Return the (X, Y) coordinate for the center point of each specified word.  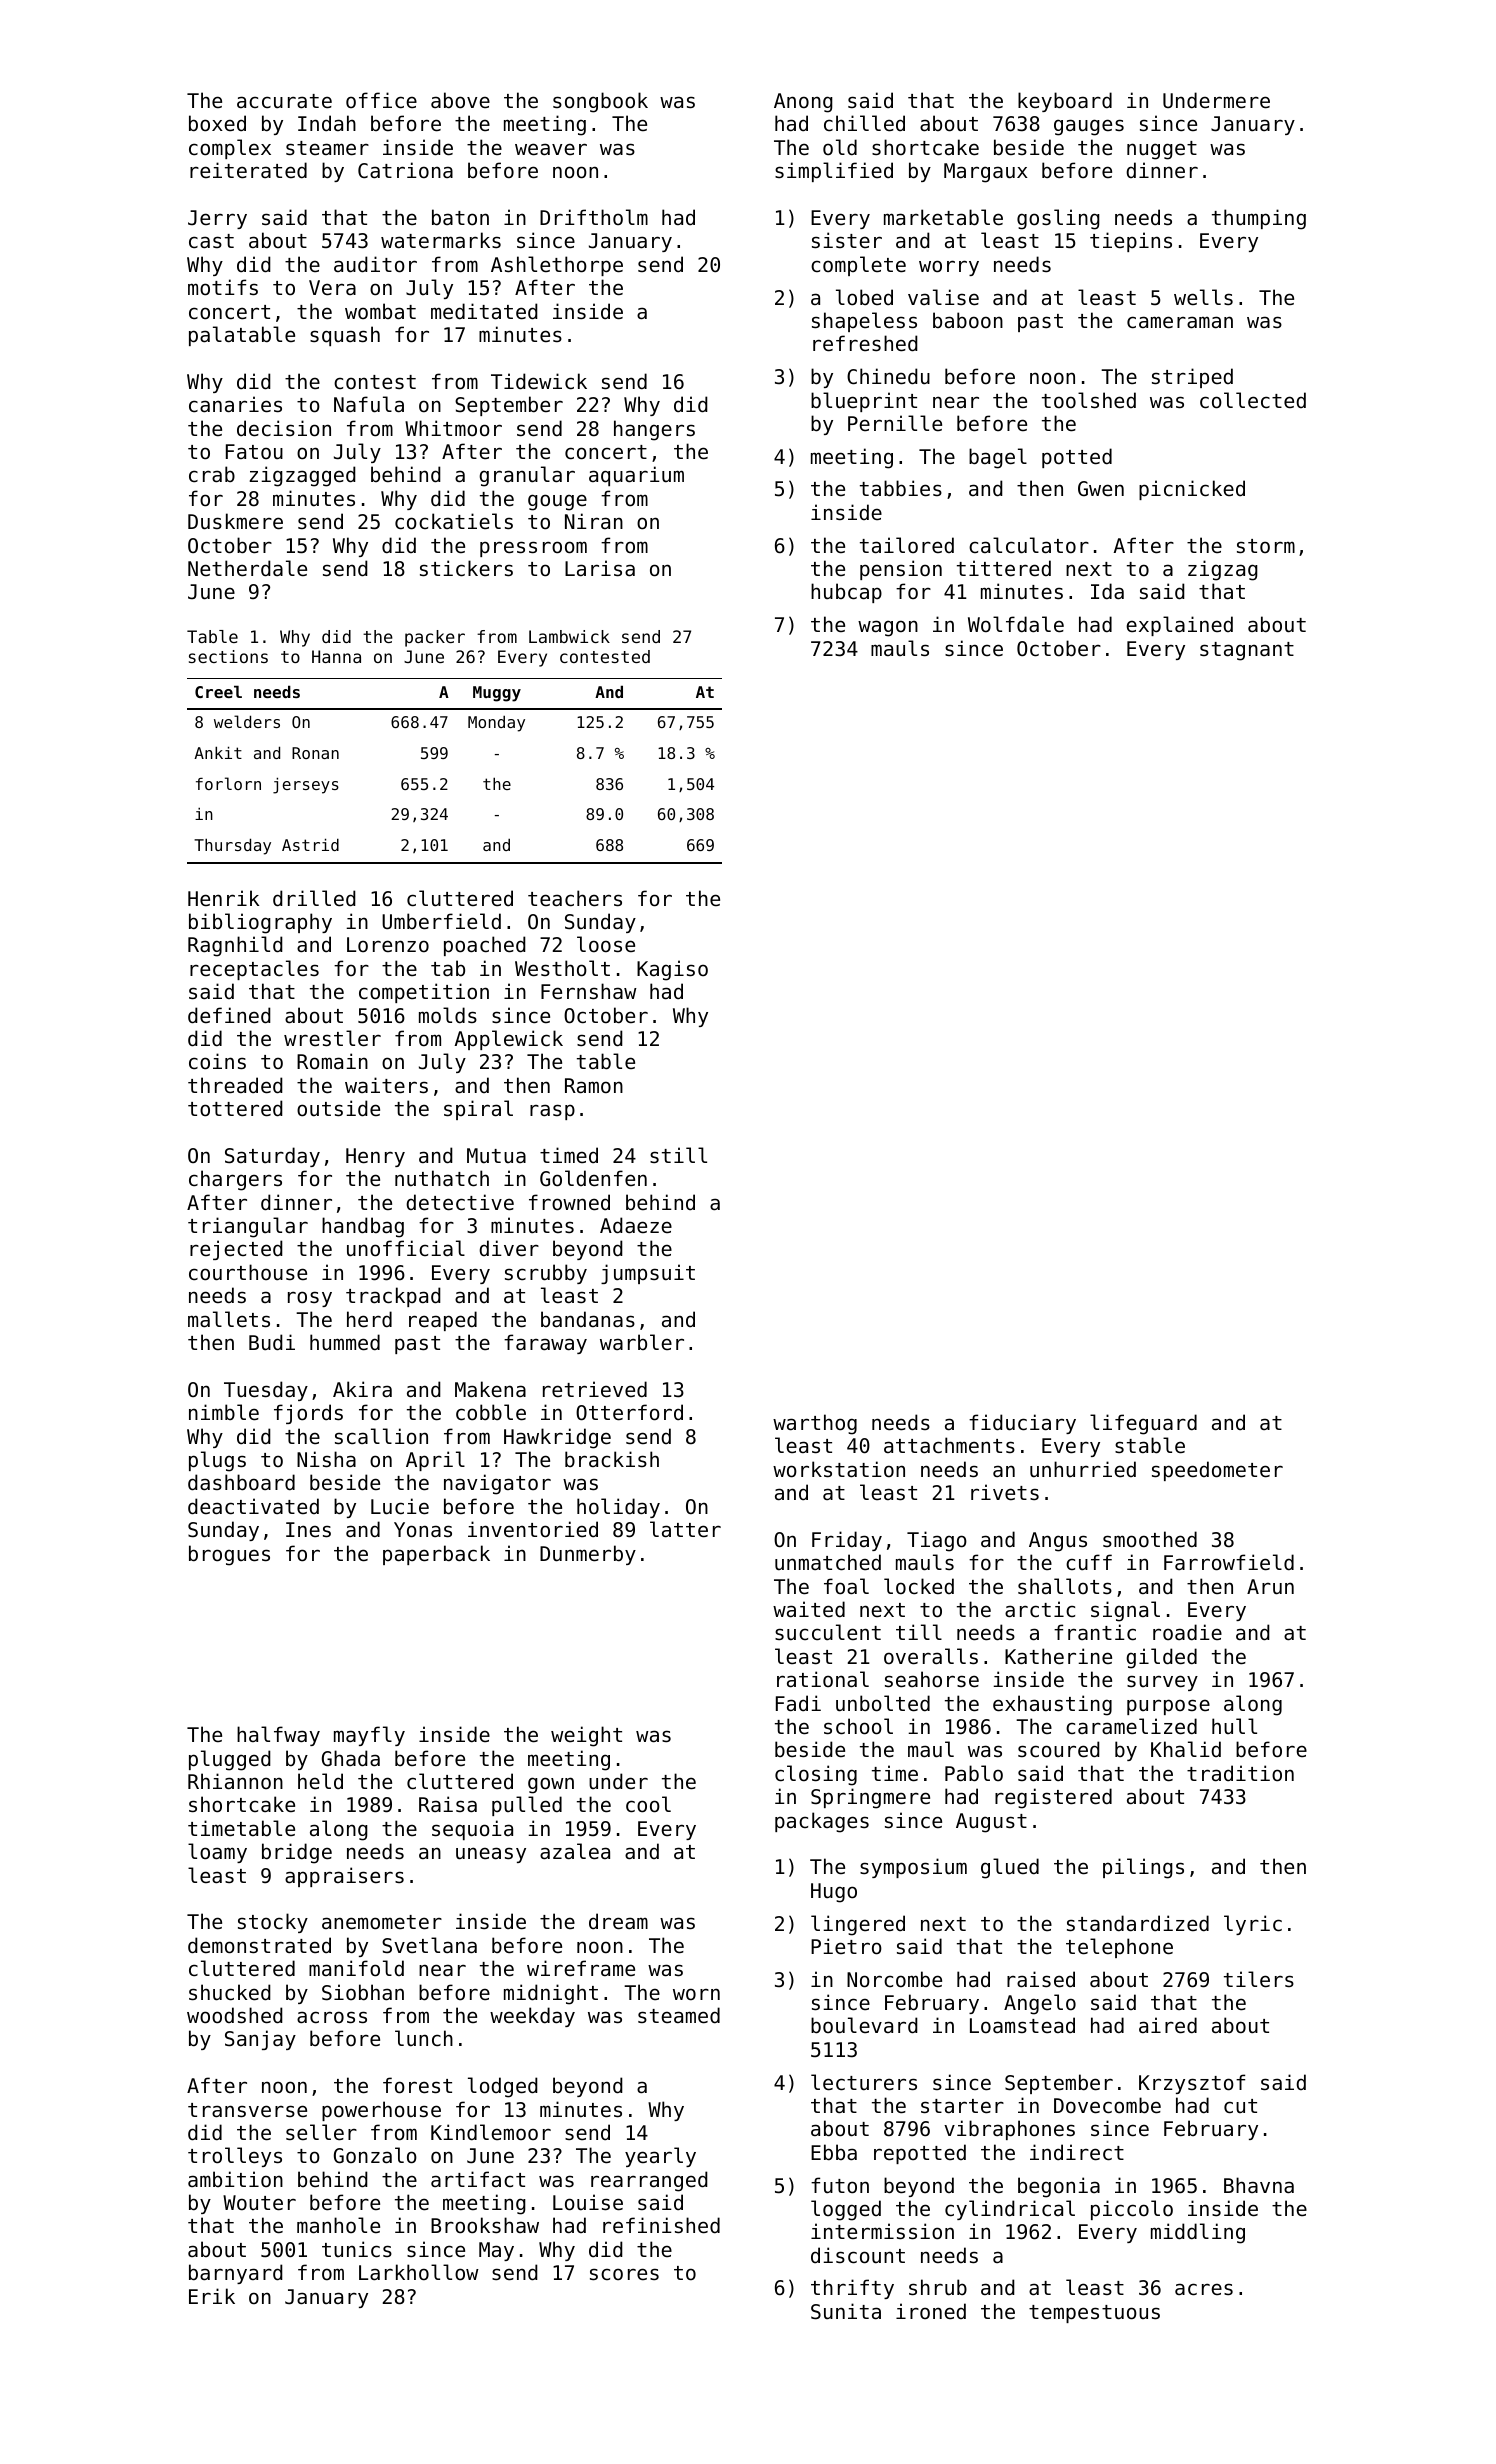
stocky (273, 1923)
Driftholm (594, 217)
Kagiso (672, 970)
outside (338, 1108)
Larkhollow (419, 2272)
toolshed (1089, 400)
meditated (484, 311)
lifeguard (1143, 1424)
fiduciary (1022, 1424)
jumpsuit (648, 1274)
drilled (314, 898)
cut (1240, 2106)
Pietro (846, 1946)
